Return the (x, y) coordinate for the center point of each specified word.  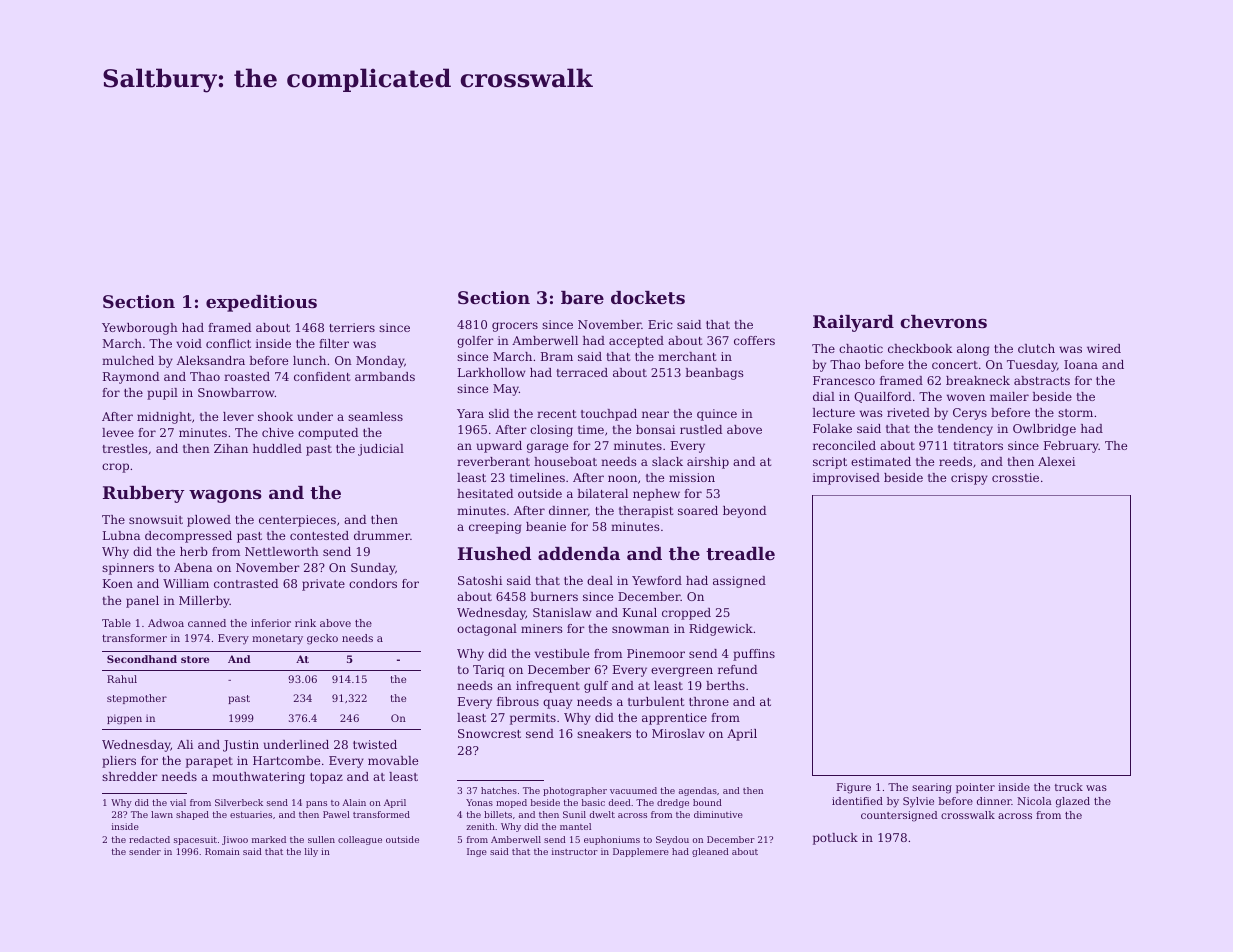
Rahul (122, 679)
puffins (754, 655)
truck (1069, 787)
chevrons (943, 321)
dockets (648, 297)
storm (1075, 413)
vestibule (562, 653)
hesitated (485, 493)
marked (269, 839)
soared (698, 510)
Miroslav (678, 733)
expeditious (261, 303)
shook (275, 416)
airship (708, 463)
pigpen (124, 719)
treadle (740, 553)
